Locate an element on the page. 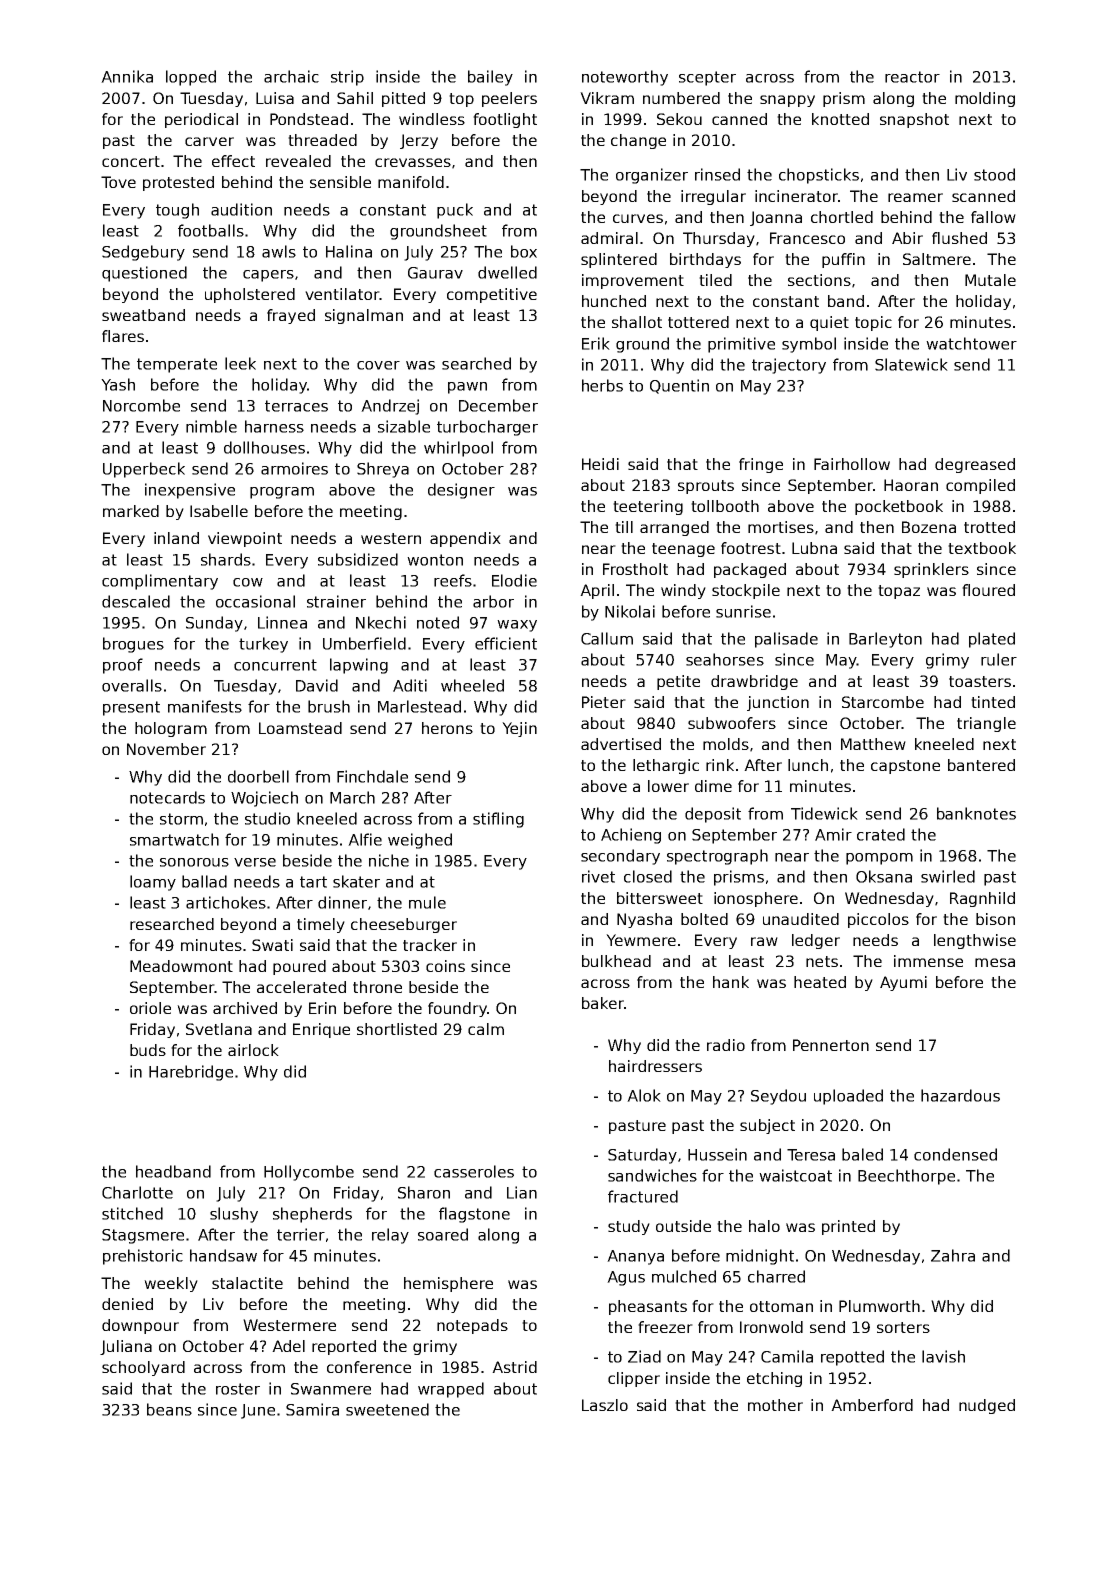 This page has width=1118, height=1581. condensed is located at coordinates (955, 1154).
